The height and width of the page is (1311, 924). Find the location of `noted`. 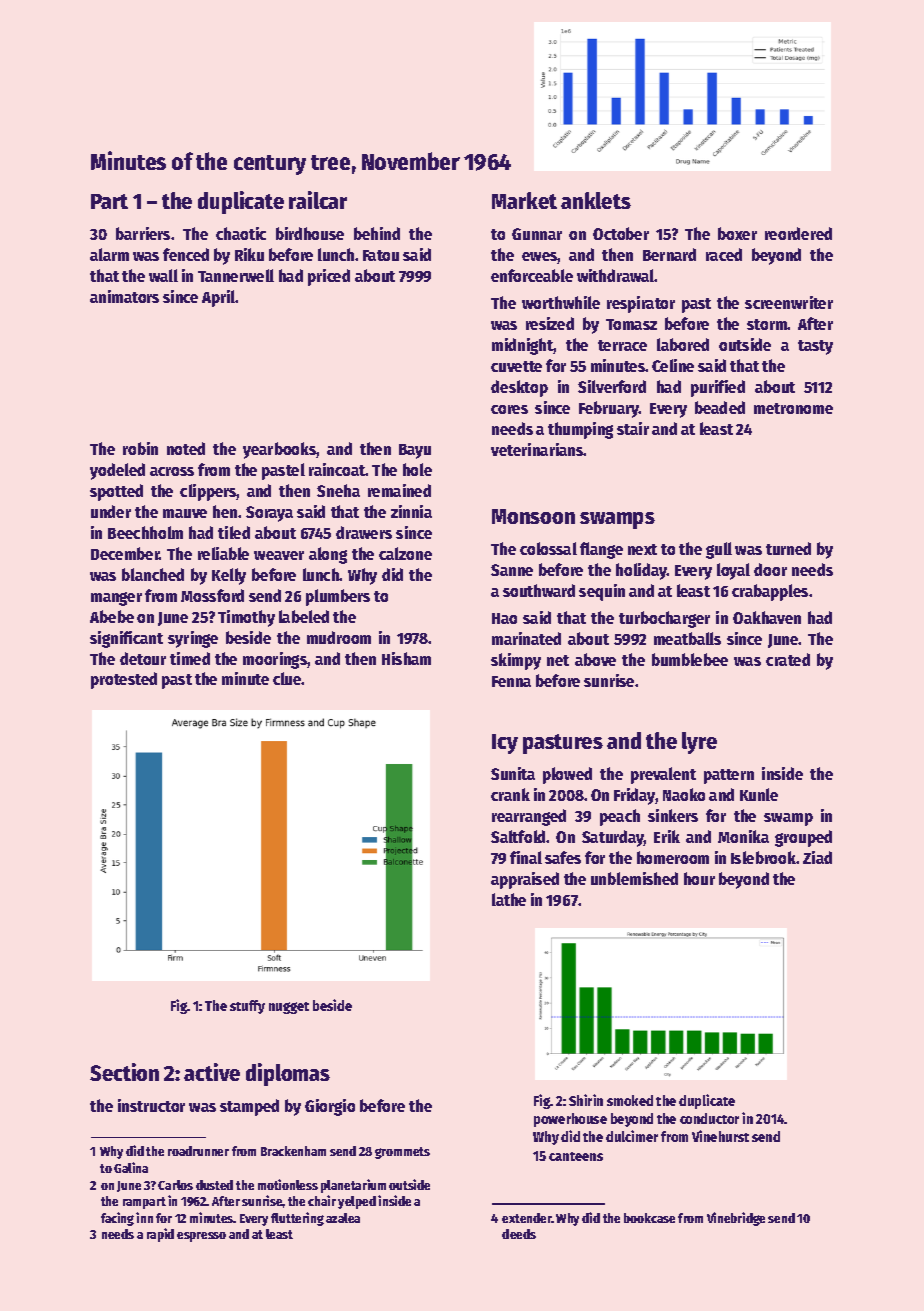

noted is located at coordinates (186, 448).
